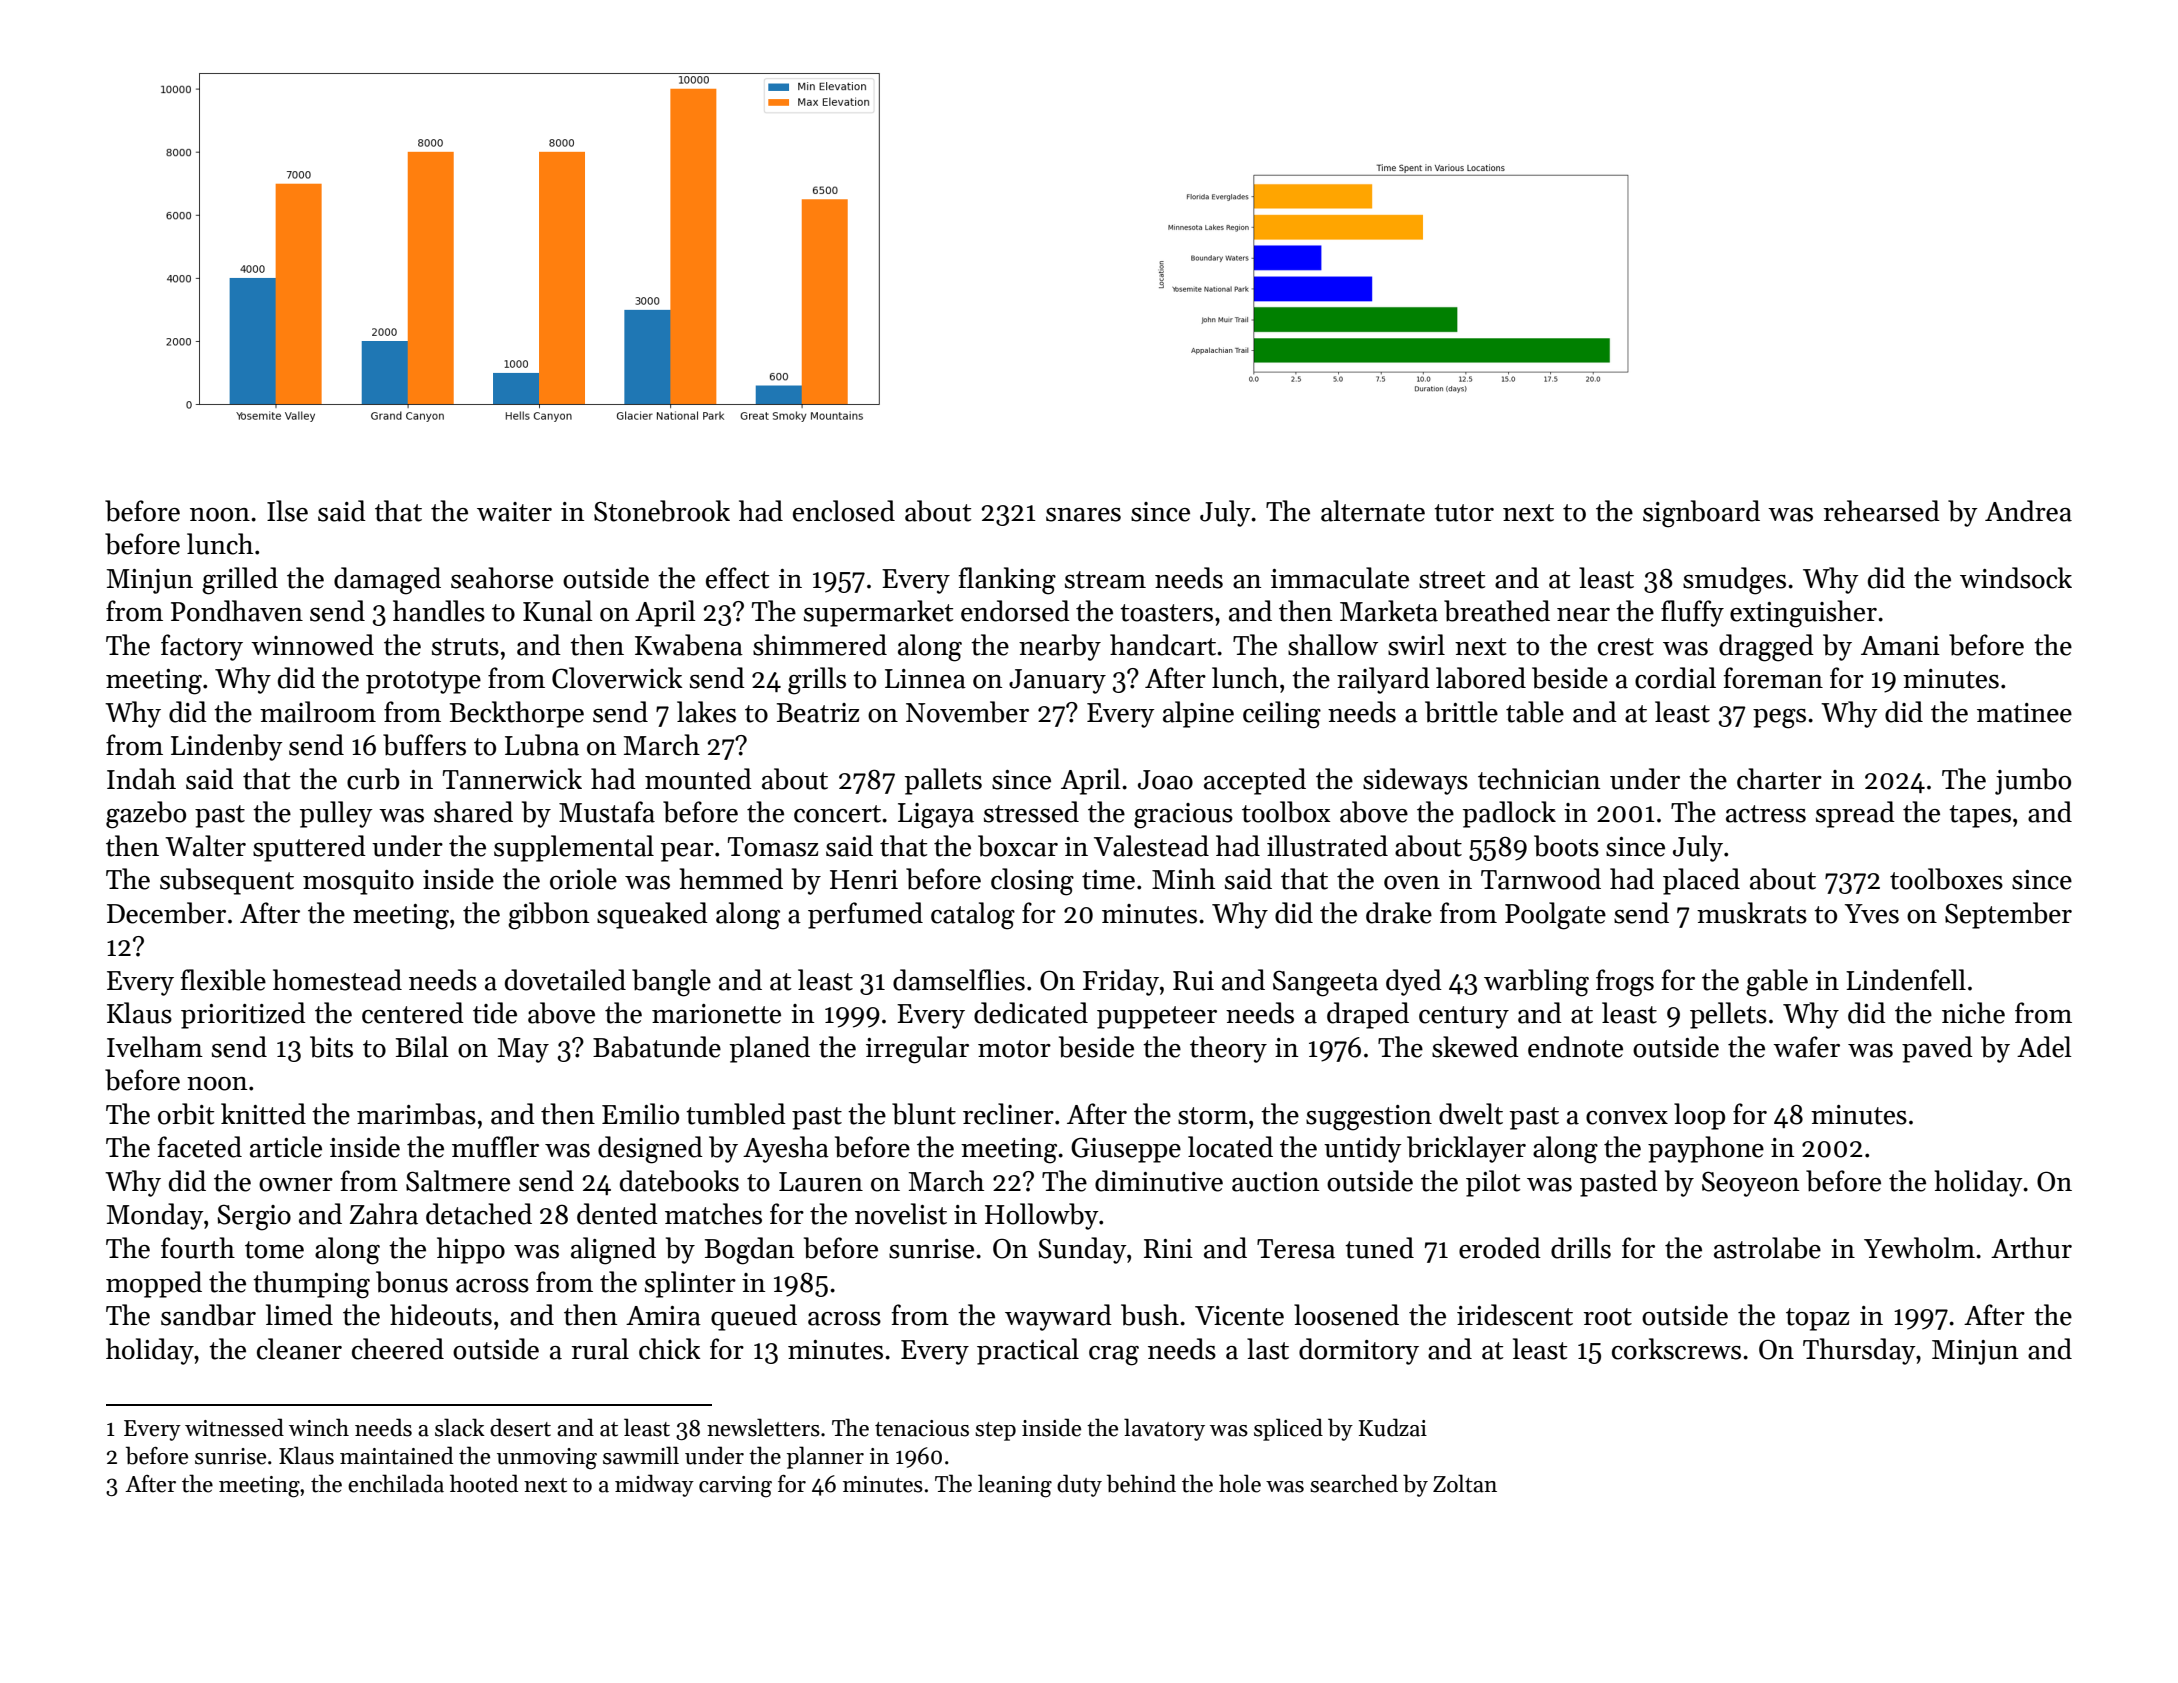 The image size is (2178, 1683). Describe the element at coordinates (924, 1114) in the page. I see `blunt` at that location.
